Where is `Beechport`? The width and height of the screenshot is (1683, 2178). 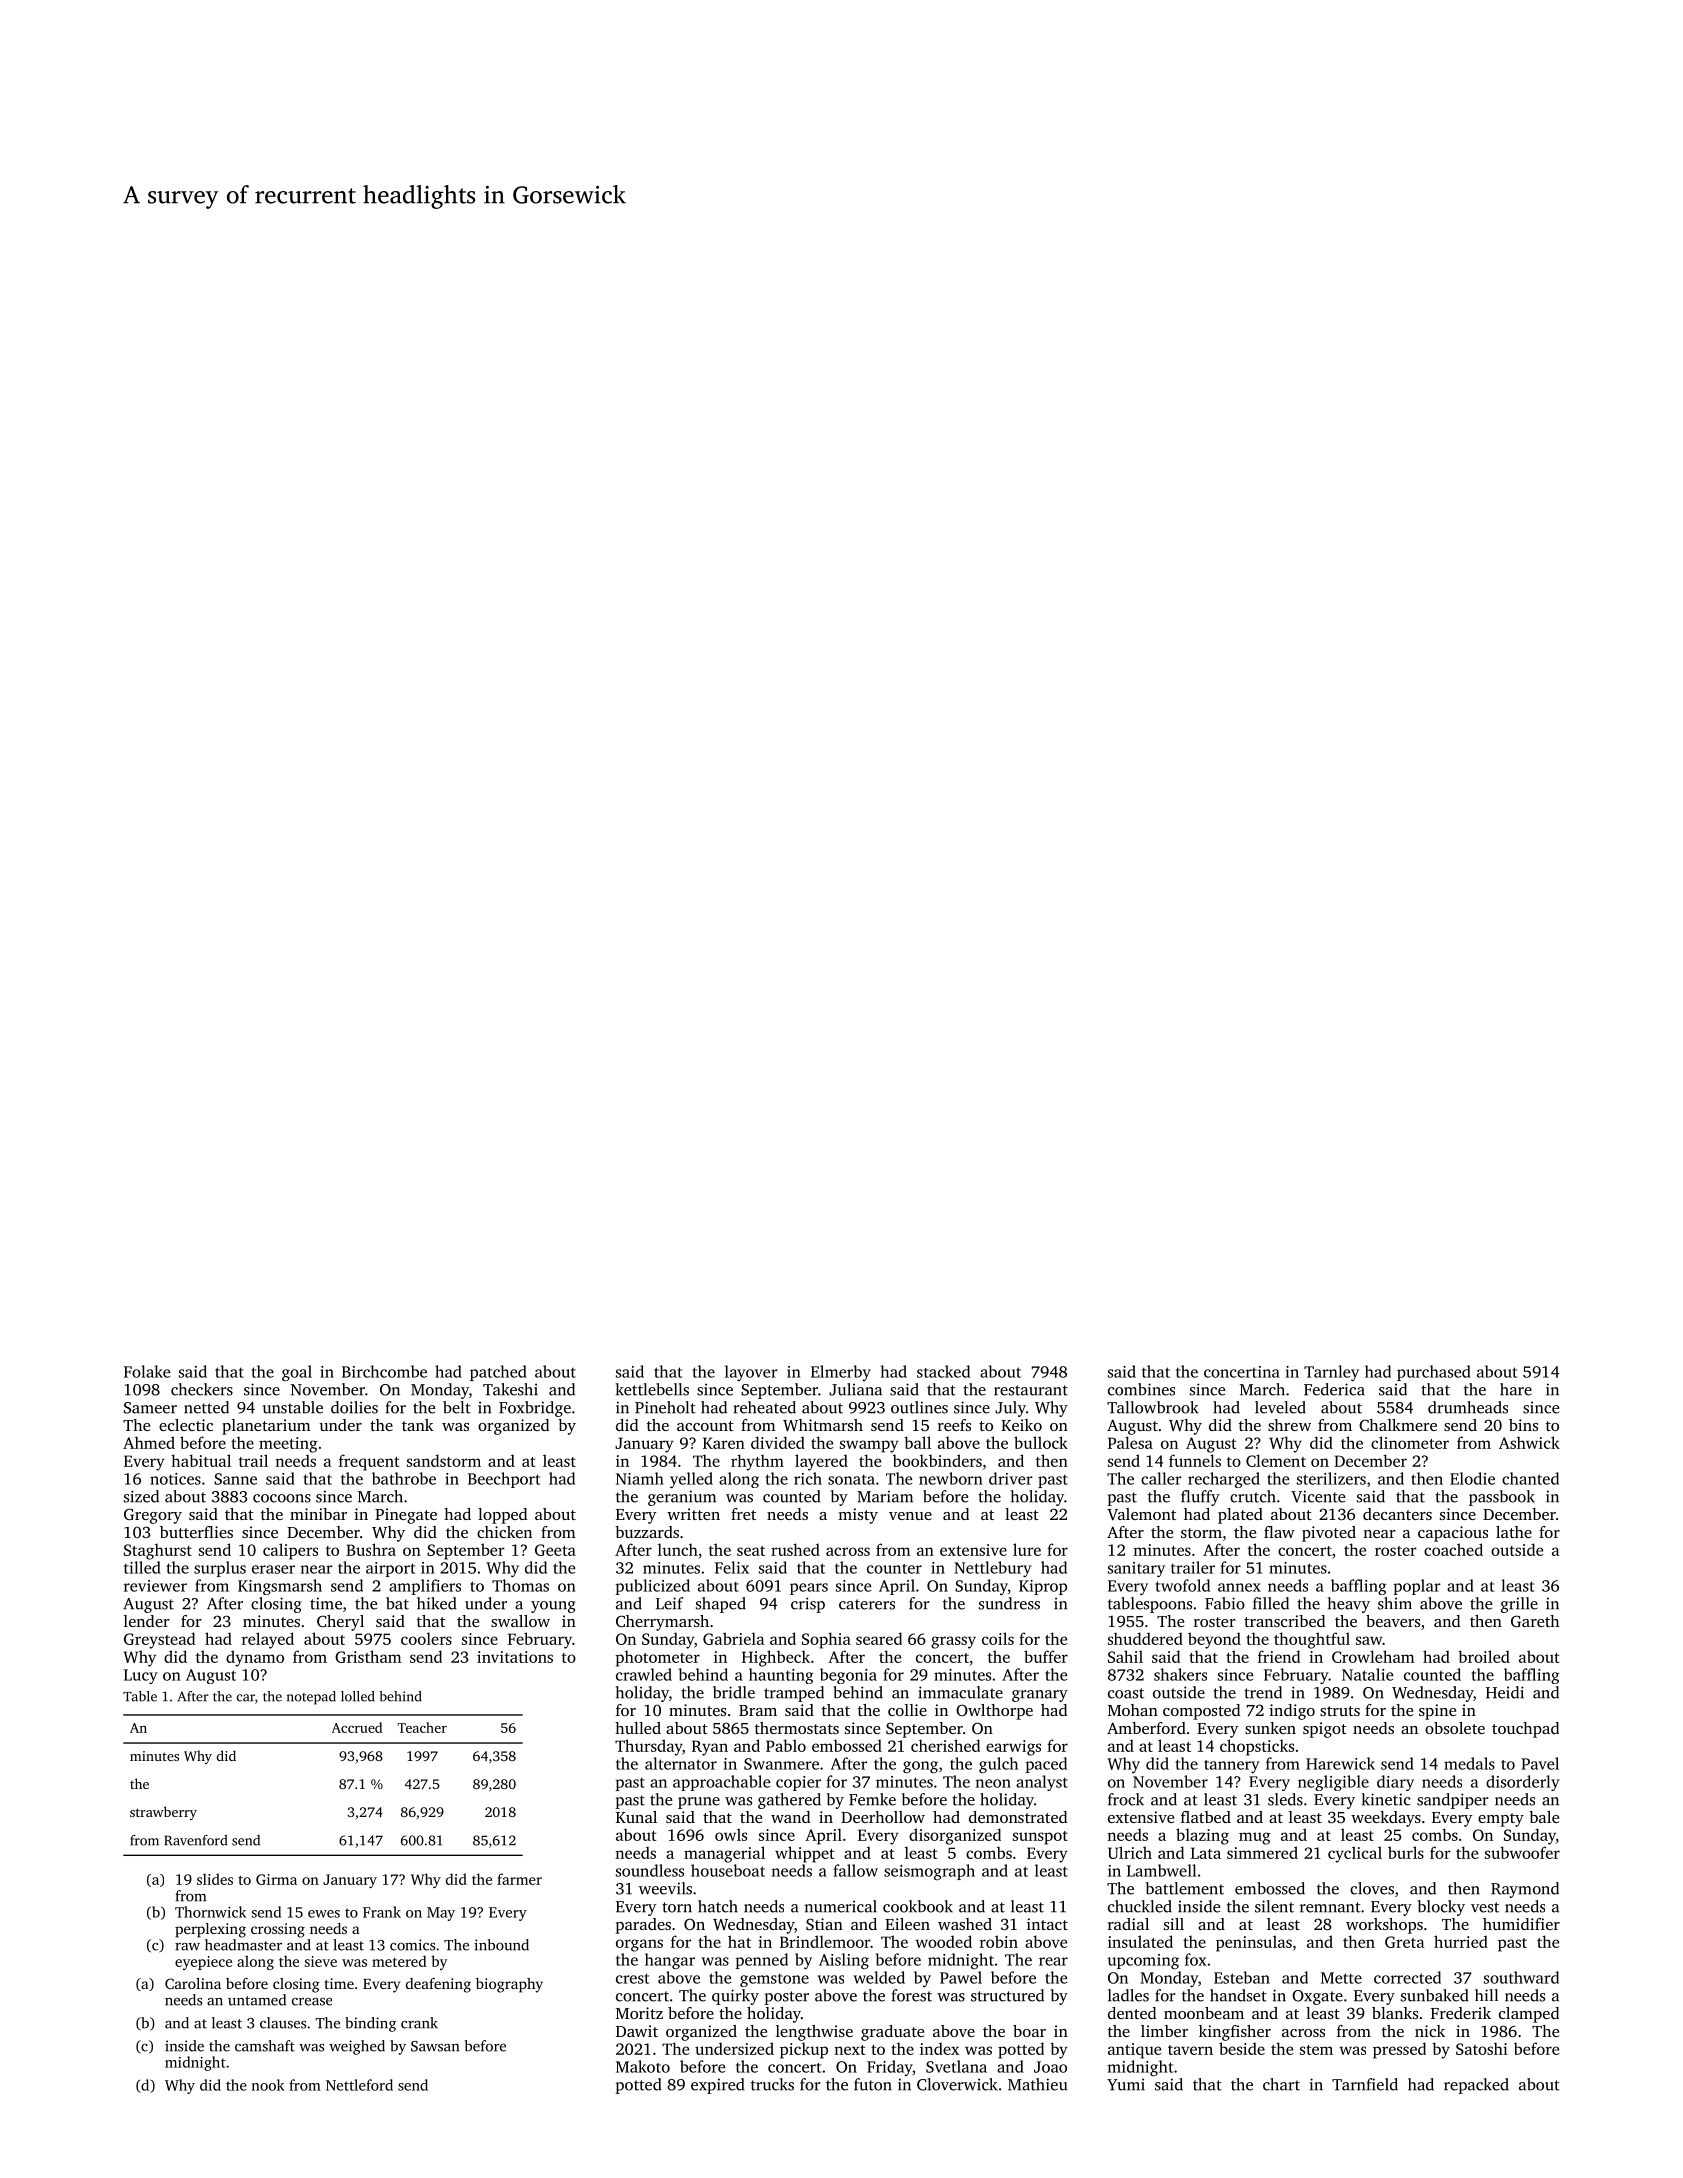 Beechport is located at coordinates (504, 1480).
